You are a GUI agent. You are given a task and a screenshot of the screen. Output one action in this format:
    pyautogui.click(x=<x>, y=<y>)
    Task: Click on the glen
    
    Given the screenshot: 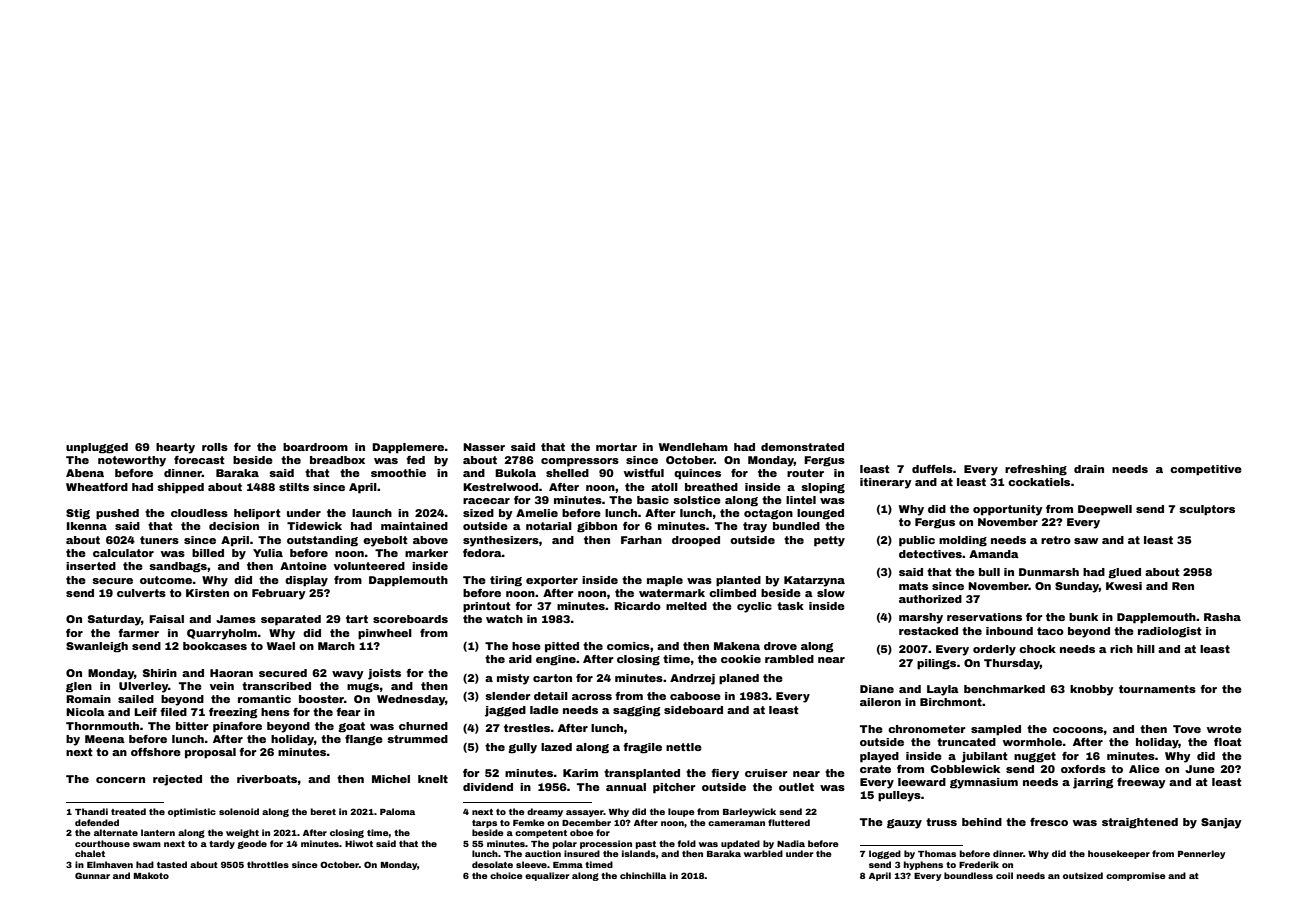 What is the action you would take?
    pyautogui.click(x=79, y=687)
